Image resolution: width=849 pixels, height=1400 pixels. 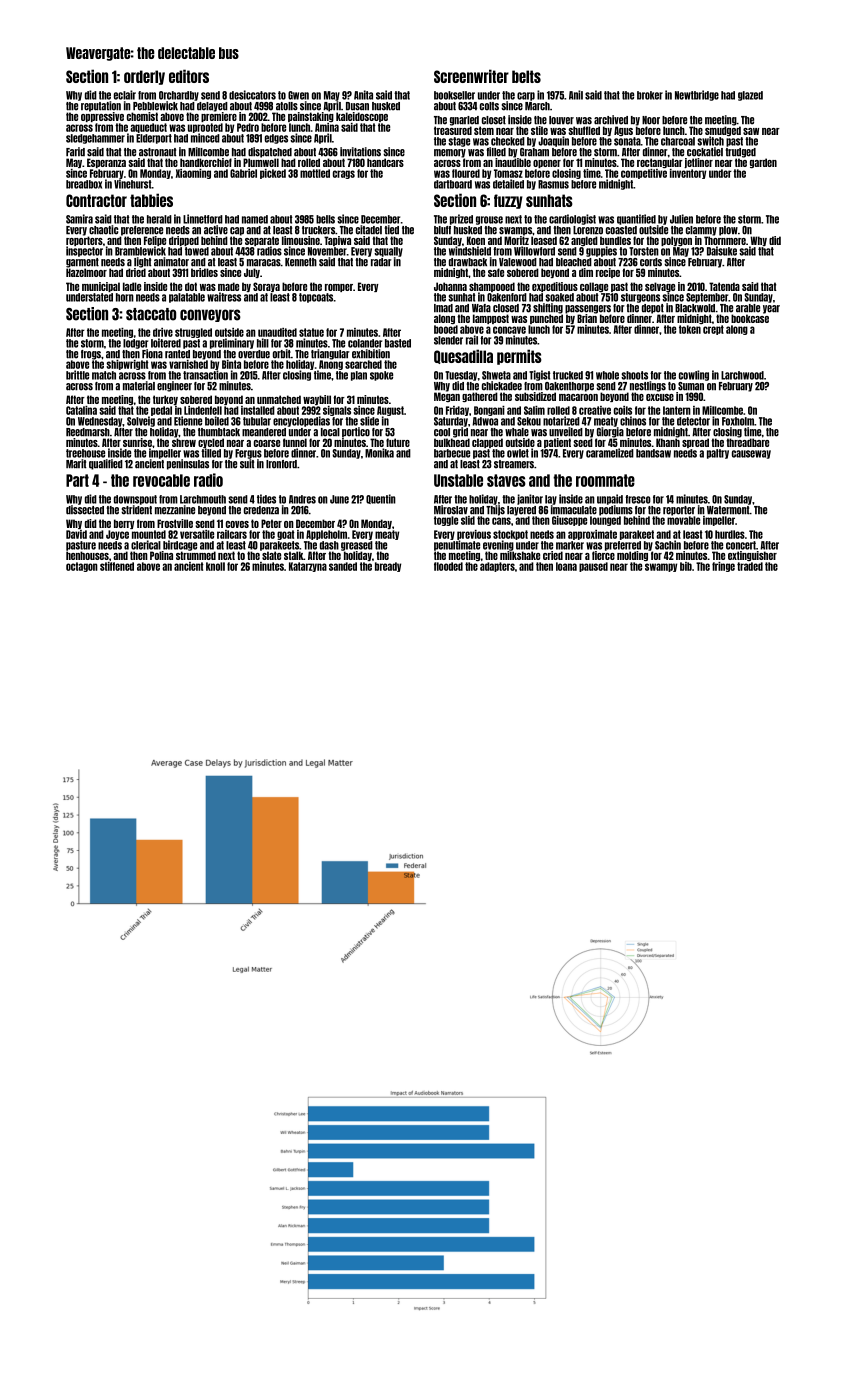 I want to click on spoke, so click(x=381, y=376).
